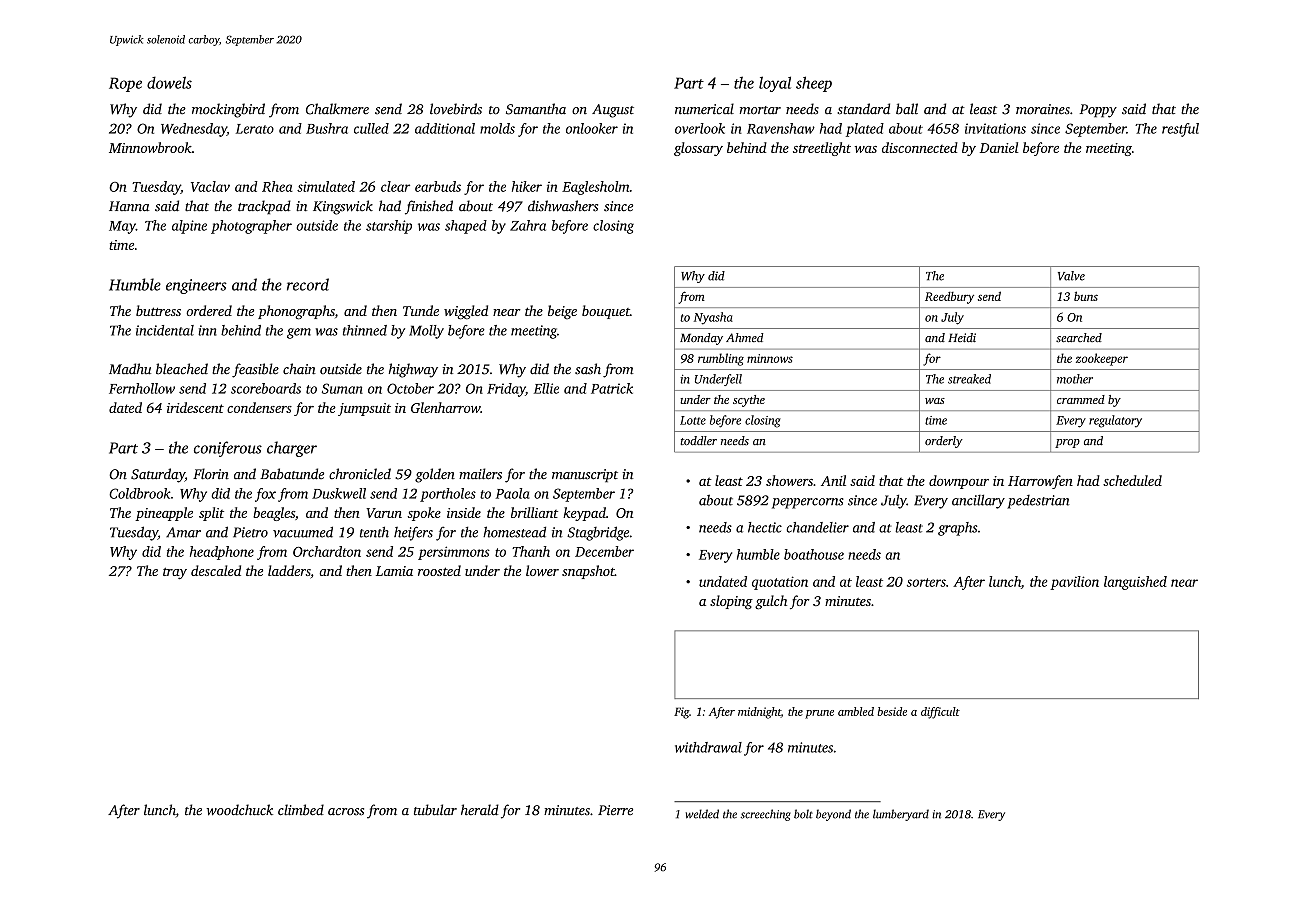  I want to click on across, so click(346, 812).
